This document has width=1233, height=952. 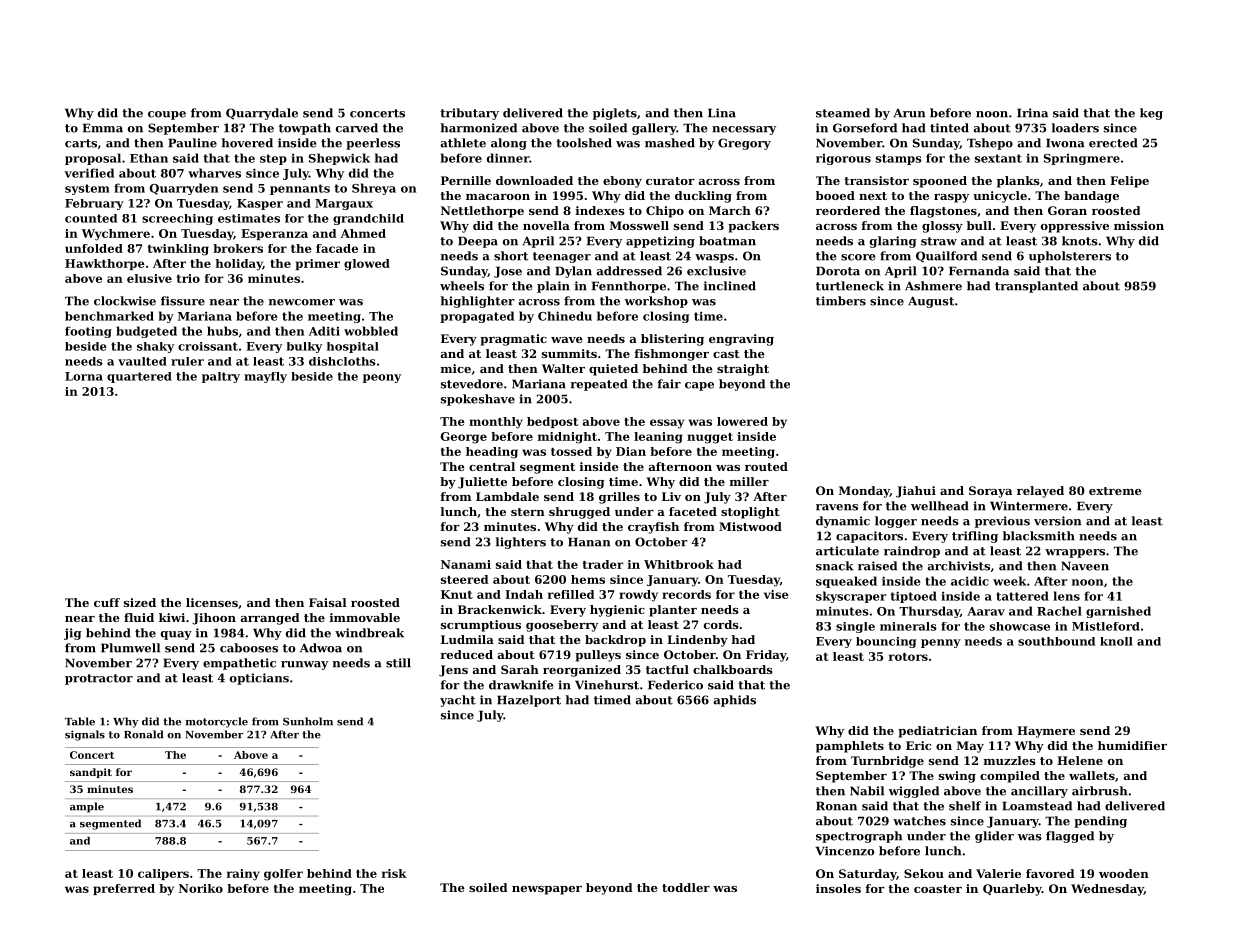 What do you see at coordinates (109, 316) in the document?
I see `benchmarked` at bounding box center [109, 316].
